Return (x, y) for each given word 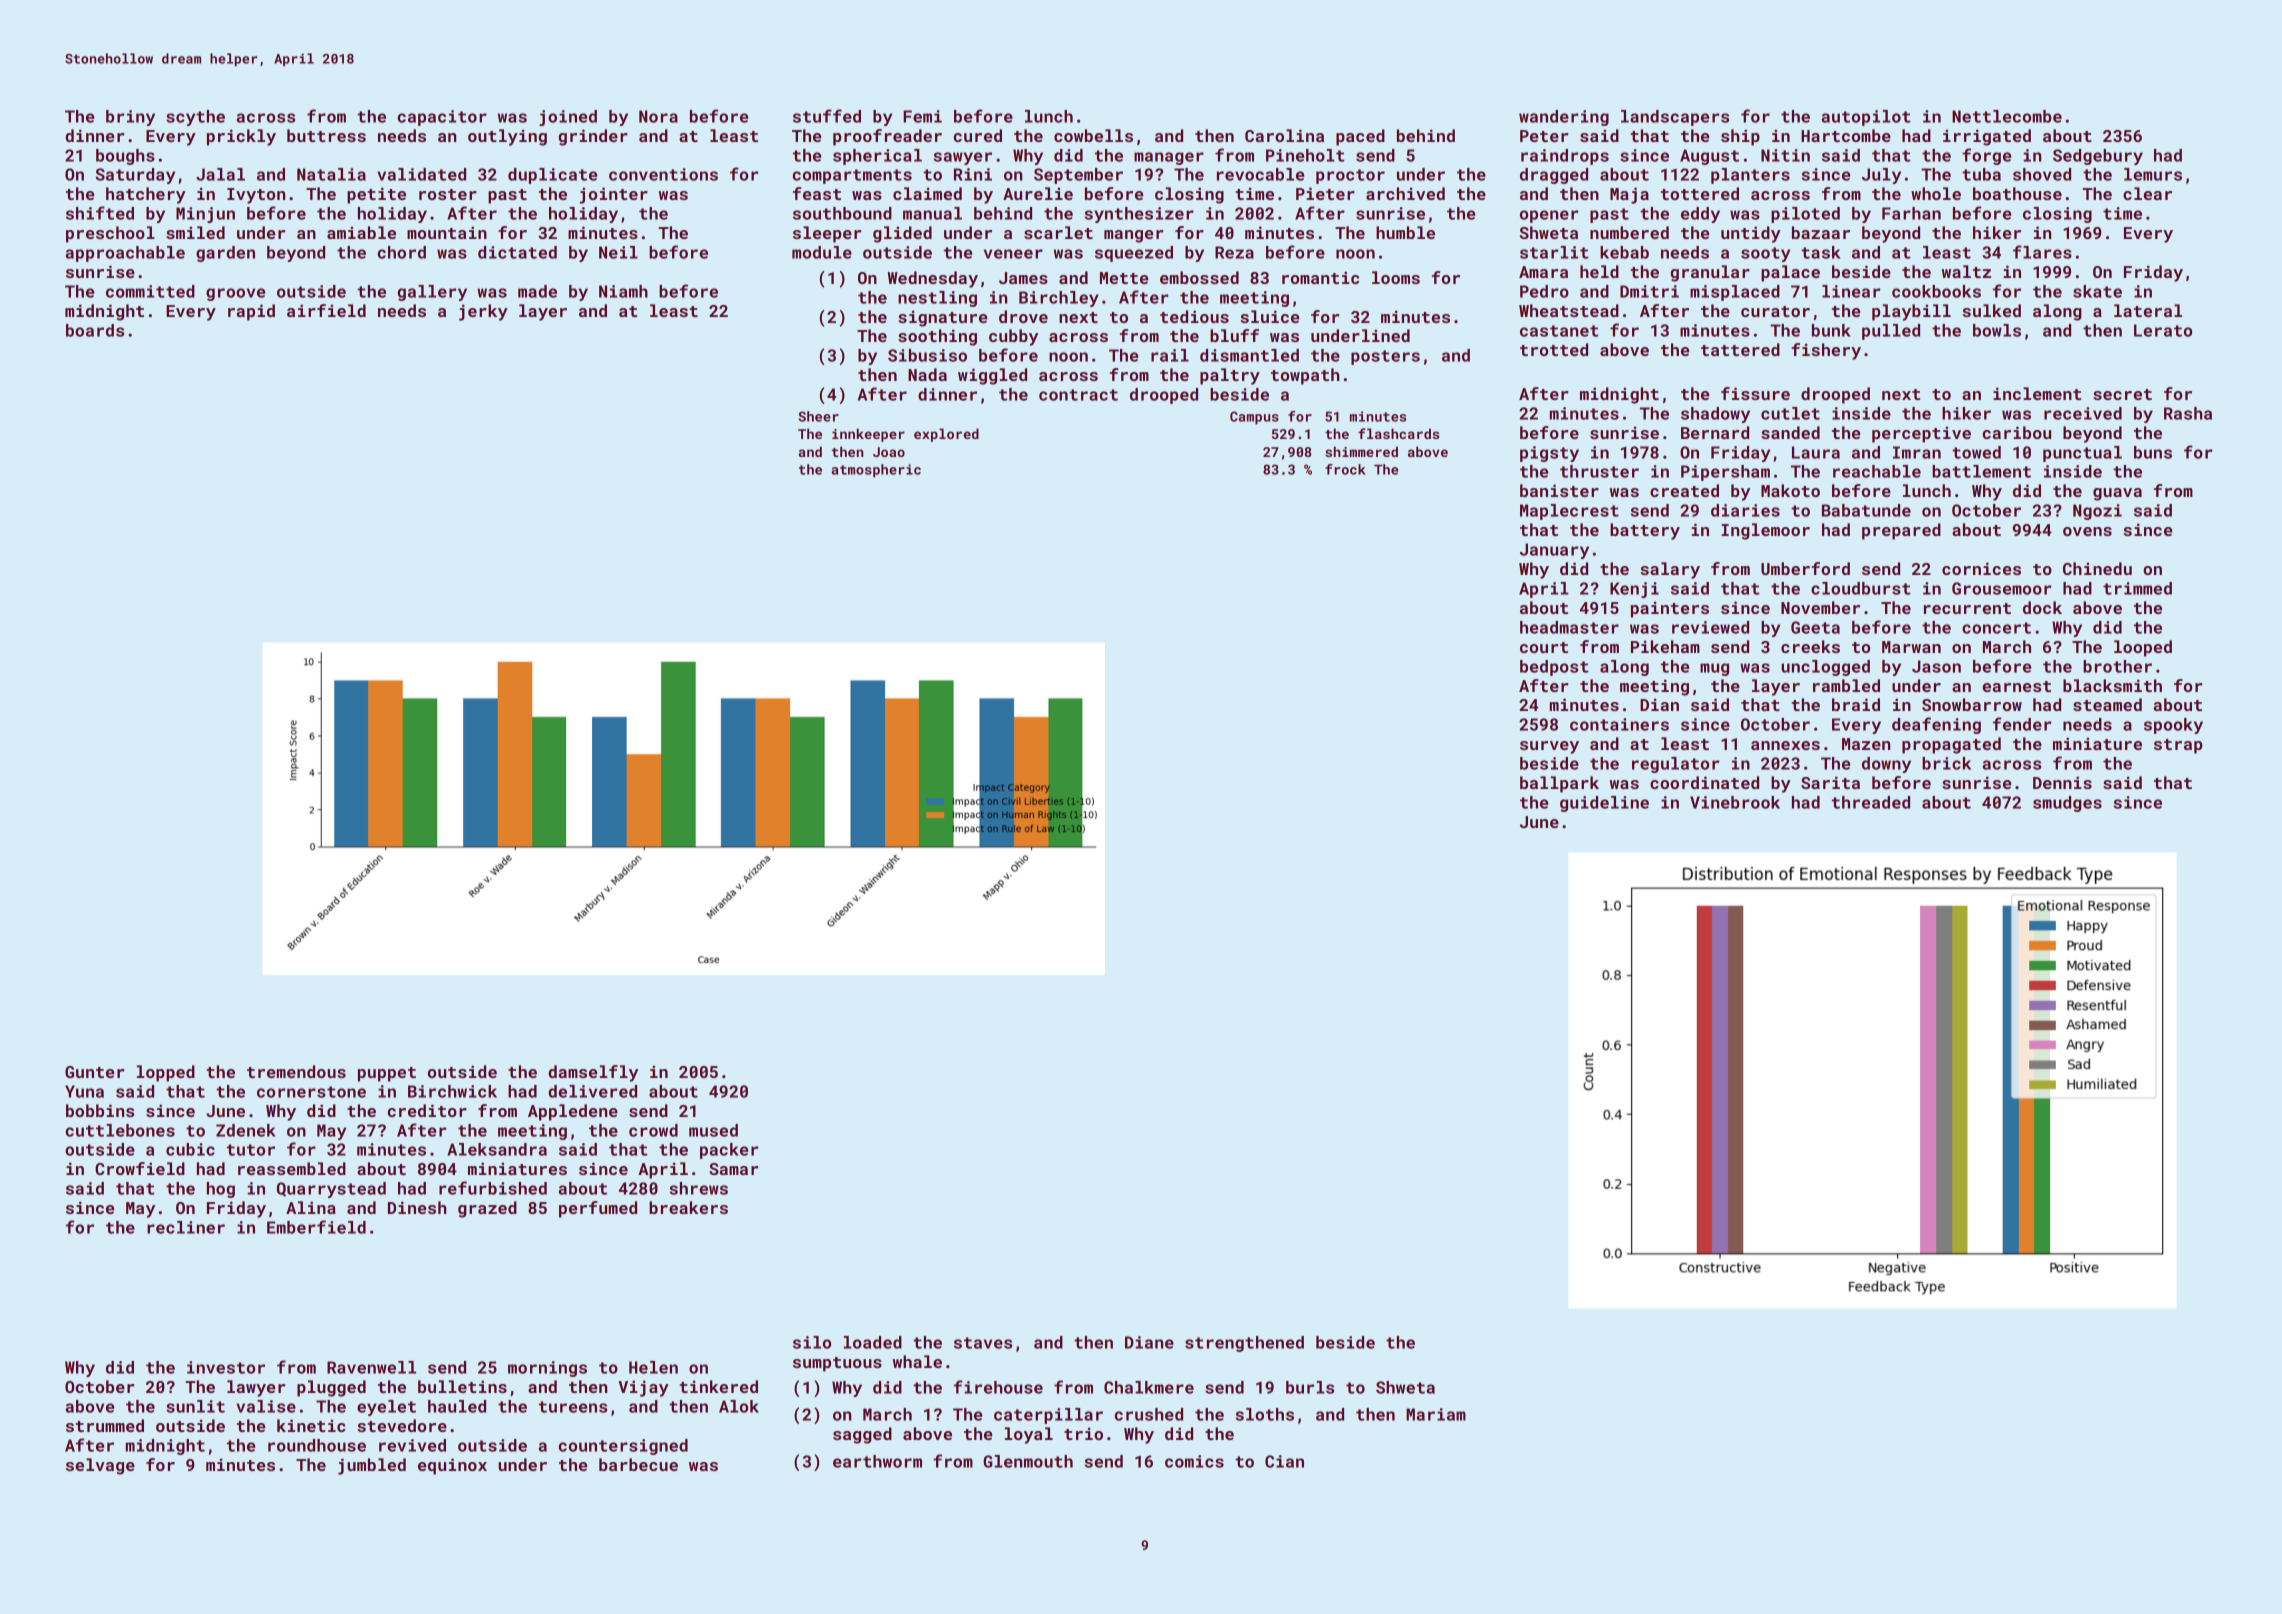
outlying (507, 137)
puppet (387, 1074)
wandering (1564, 118)
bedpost (1554, 668)
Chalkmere (1149, 1387)
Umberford (1805, 568)
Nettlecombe (2007, 116)
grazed (487, 1209)
